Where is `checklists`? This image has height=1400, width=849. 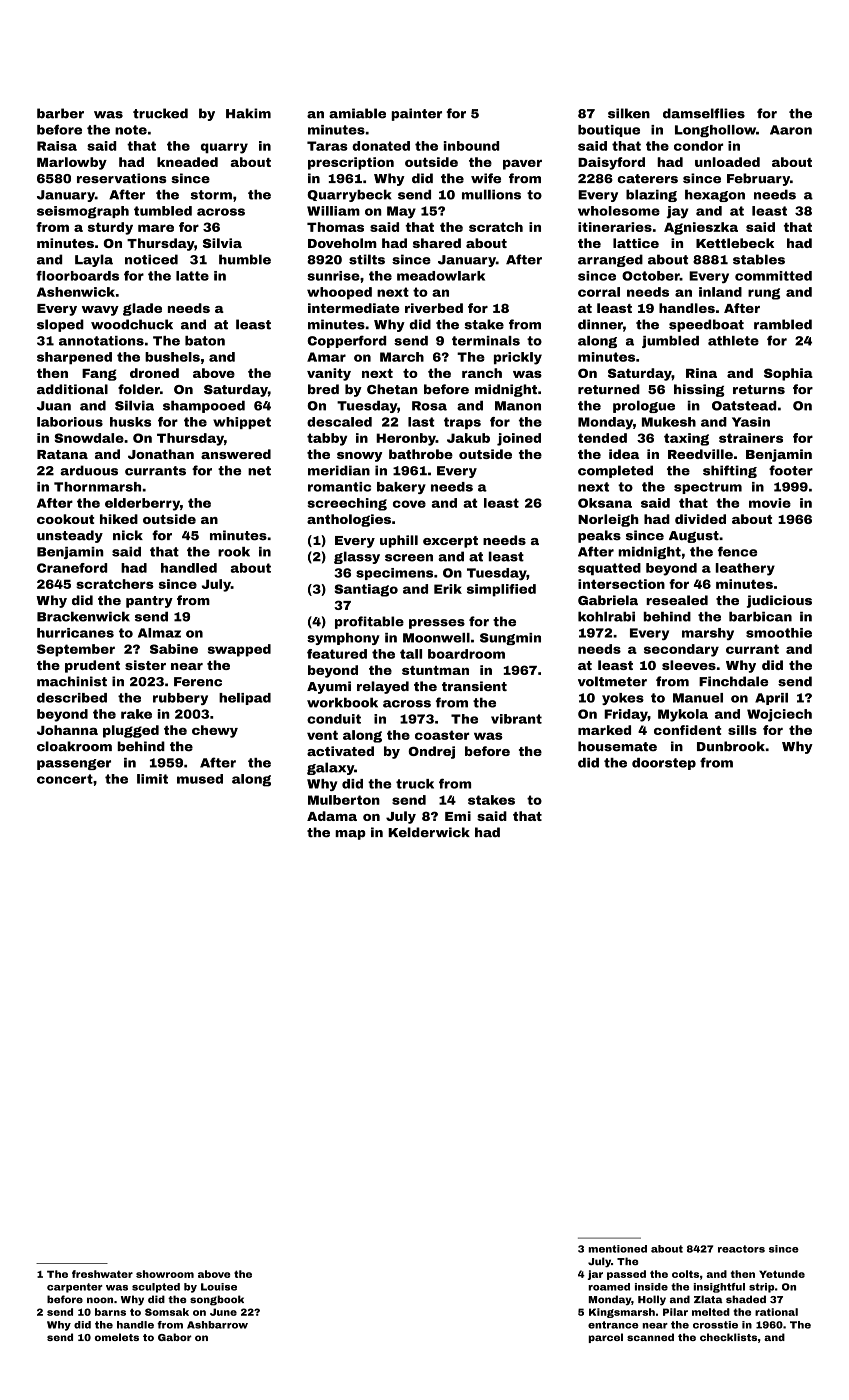
checklists is located at coordinates (728, 1337).
